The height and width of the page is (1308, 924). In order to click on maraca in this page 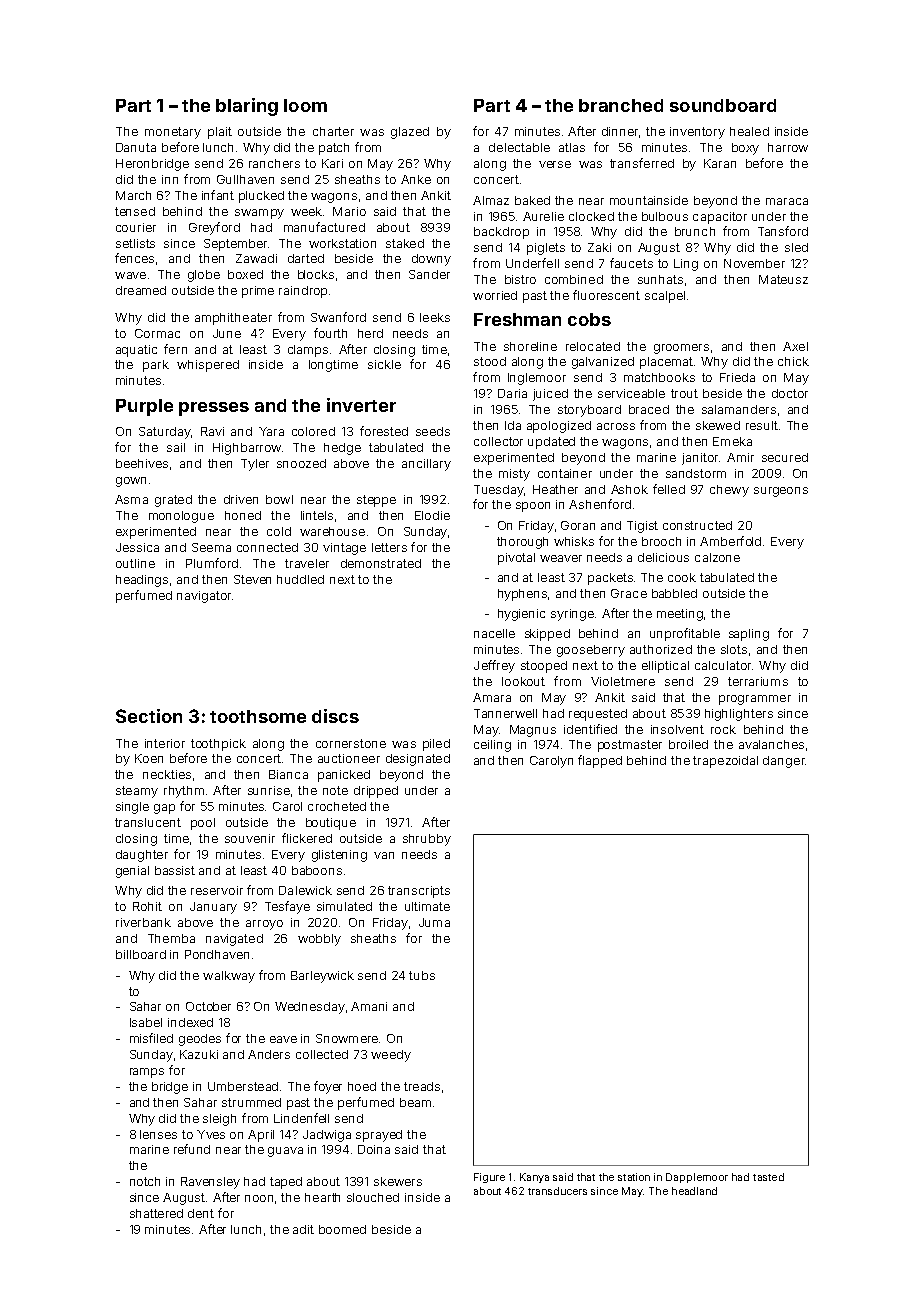, I will do `click(787, 201)`.
